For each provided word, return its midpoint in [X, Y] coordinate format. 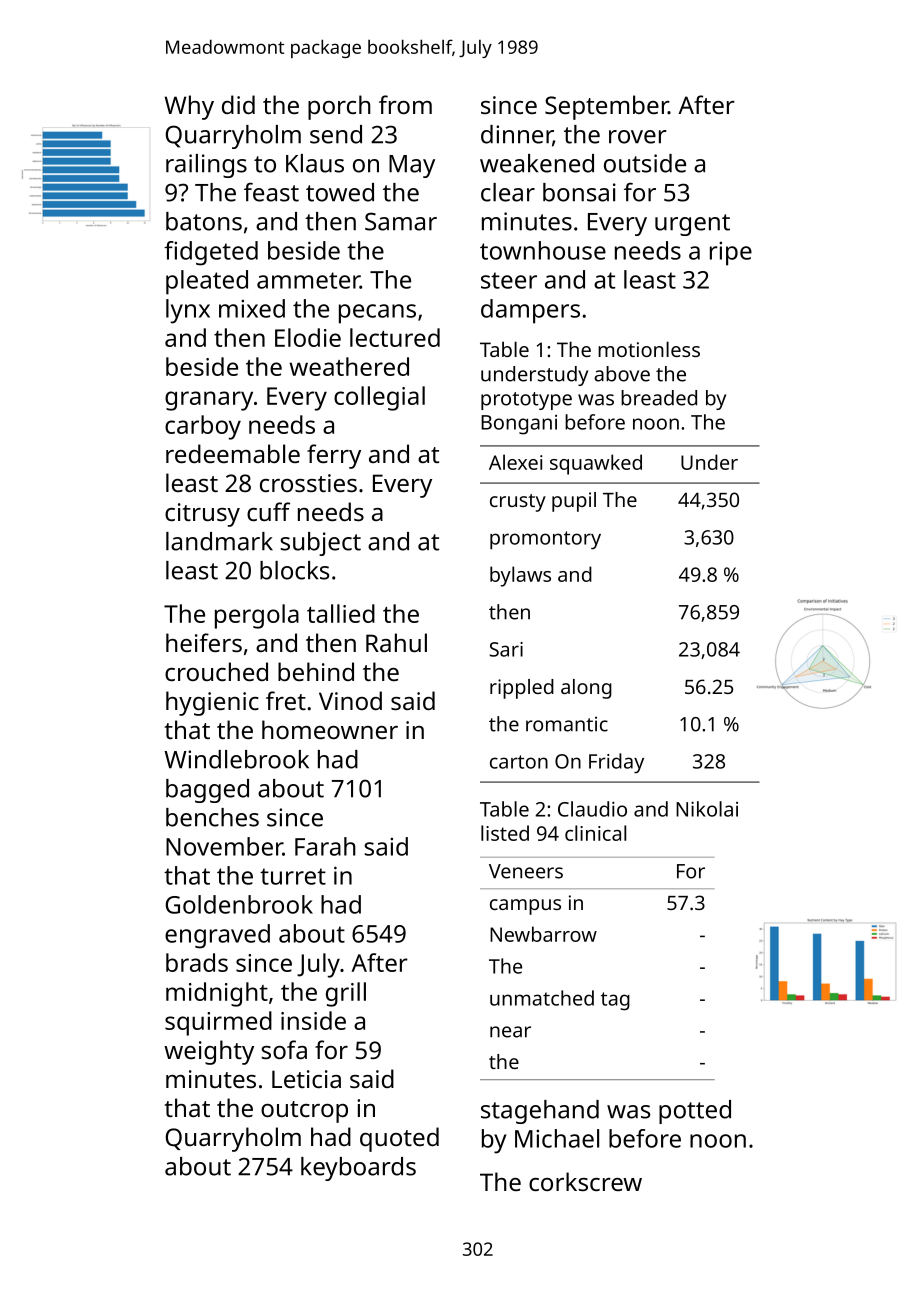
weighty [209, 1052]
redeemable [233, 453]
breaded [659, 398]
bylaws [520, 576]
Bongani [519, 425]
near [510, 1032]
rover [638, 137]
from [405, 104]
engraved [217, 936]
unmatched [542, 998]
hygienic [212, 703]
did [238, 104]
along [586, 689]
